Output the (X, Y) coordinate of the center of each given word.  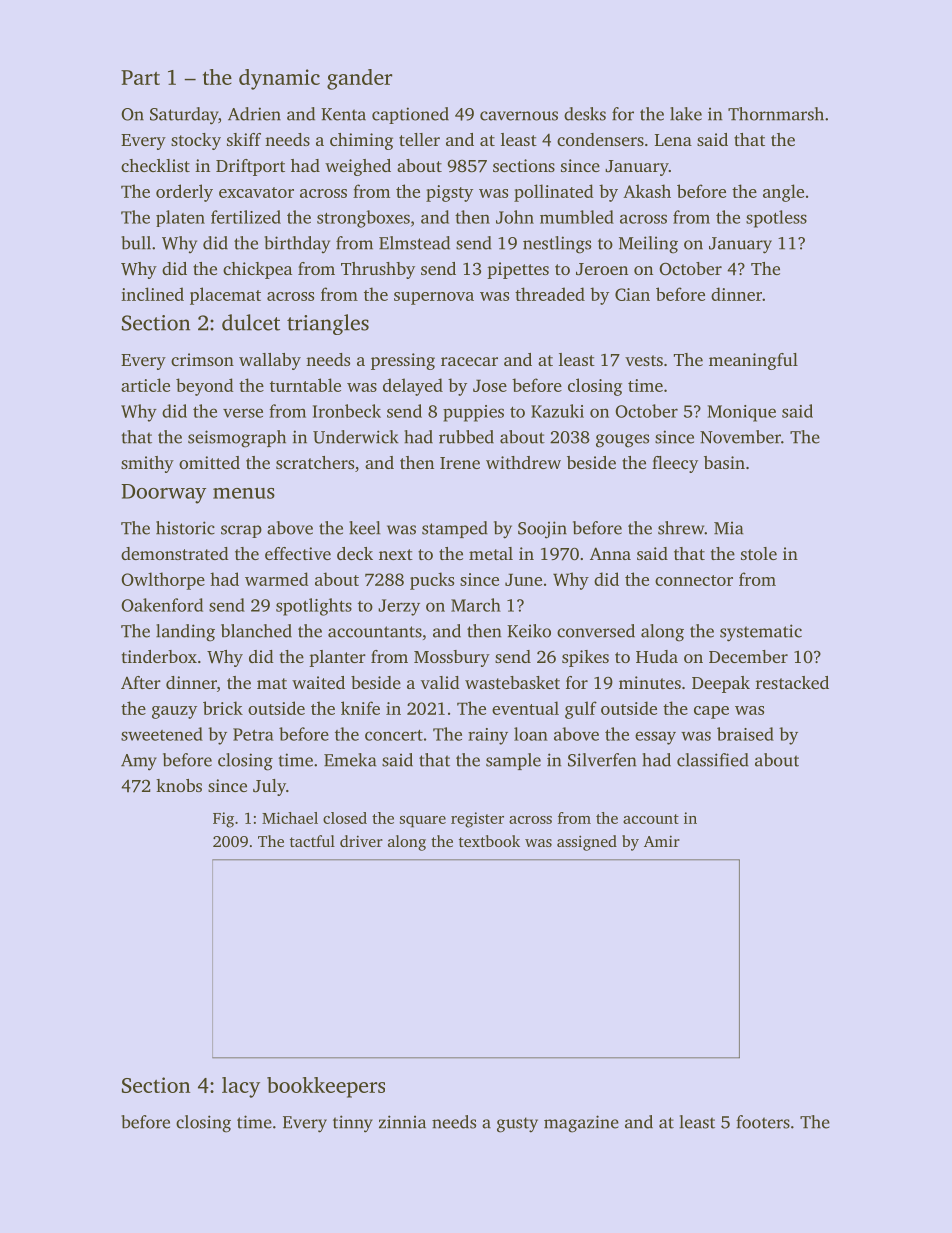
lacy (241, 1087)
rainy (488, 736)
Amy (139, 762)
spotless (776, 219)
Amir (662, 841)
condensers (600, 139)
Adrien (254, 114)
